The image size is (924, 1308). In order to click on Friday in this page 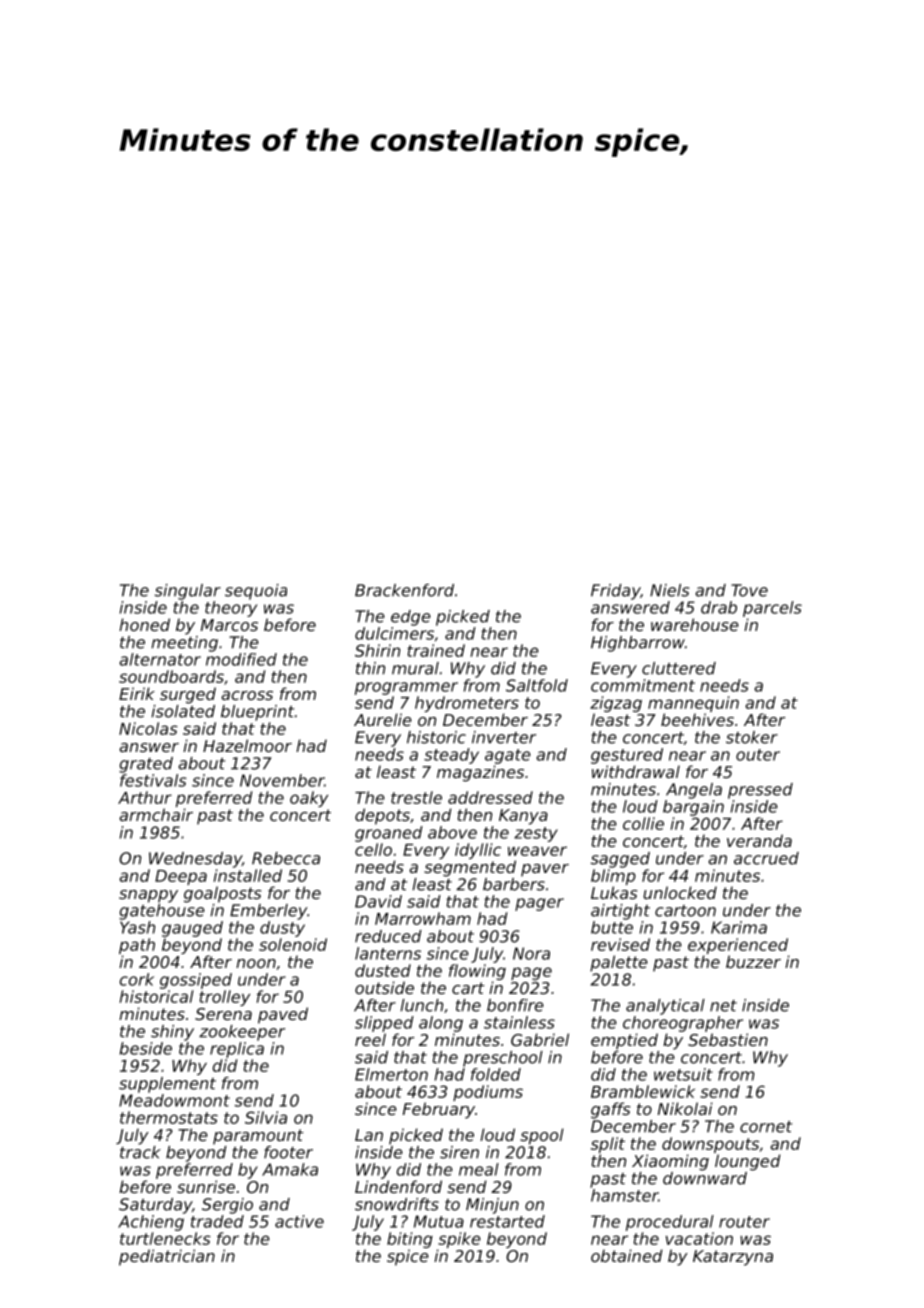, I will do `click(615, 592)`.
